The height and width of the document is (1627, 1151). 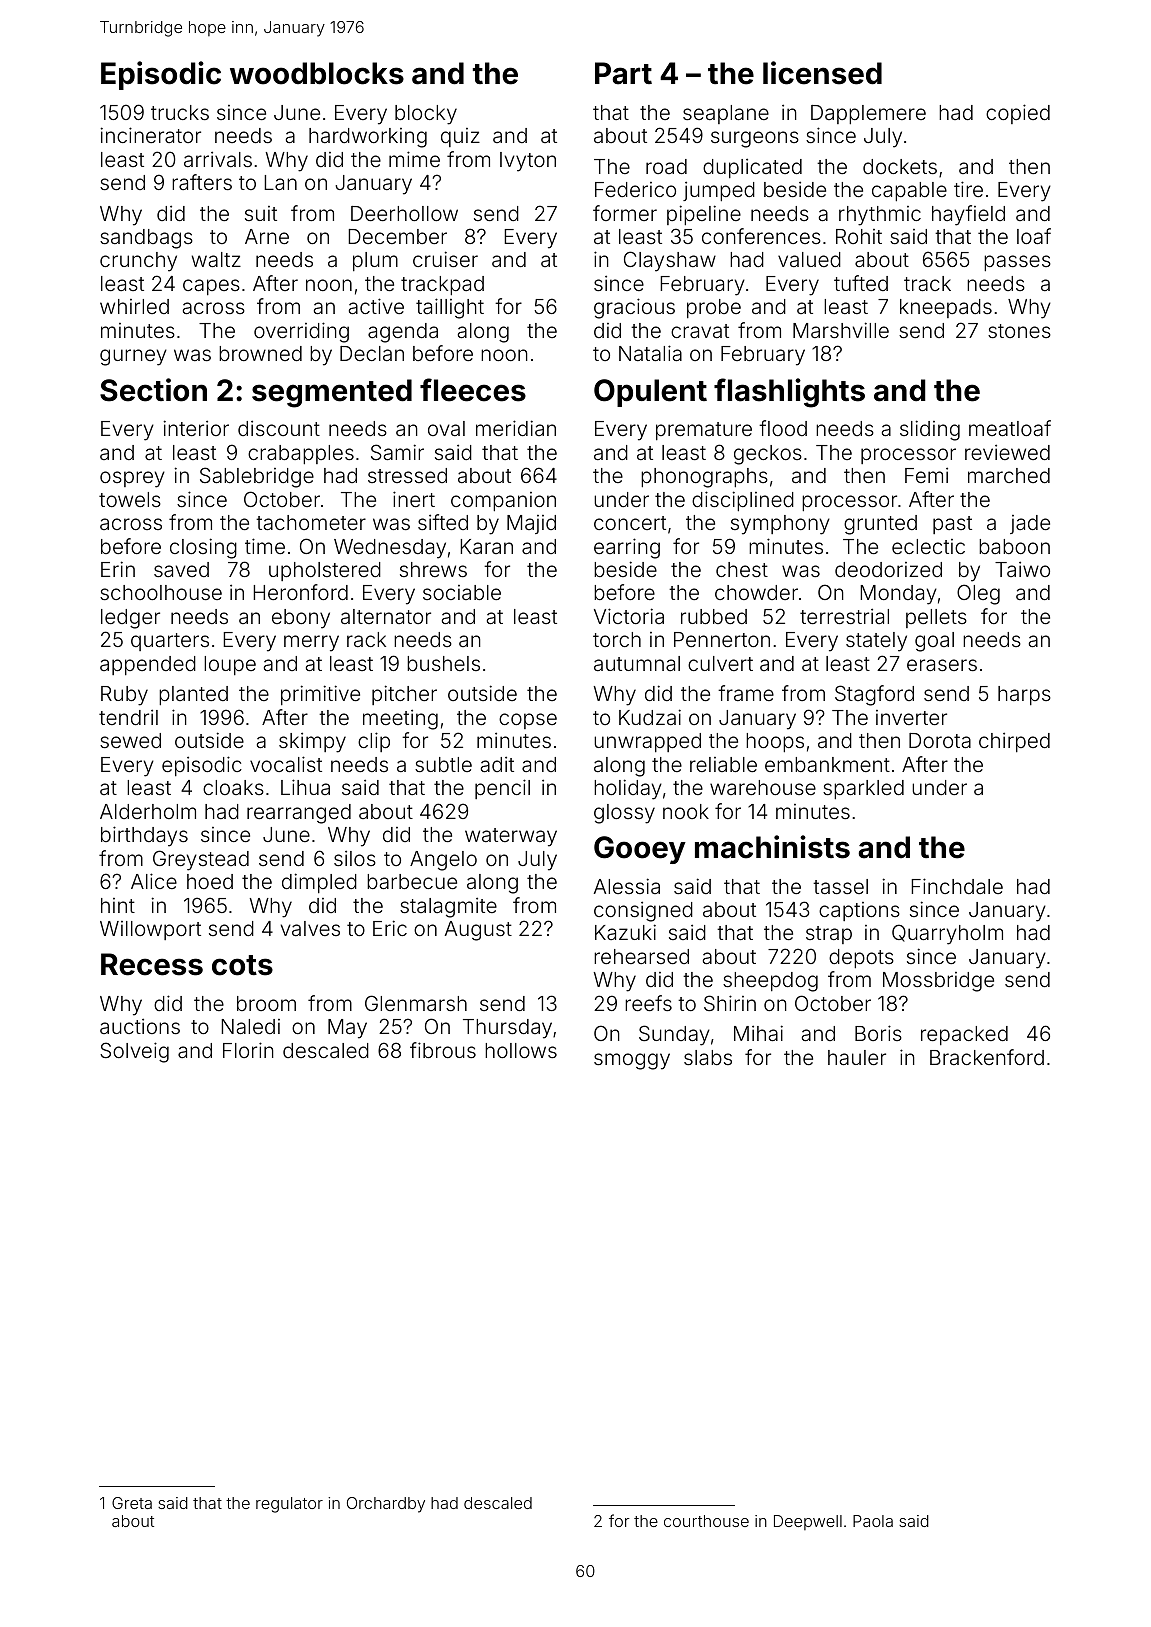 I want to click on sewed, so click(x=130, y=740).
